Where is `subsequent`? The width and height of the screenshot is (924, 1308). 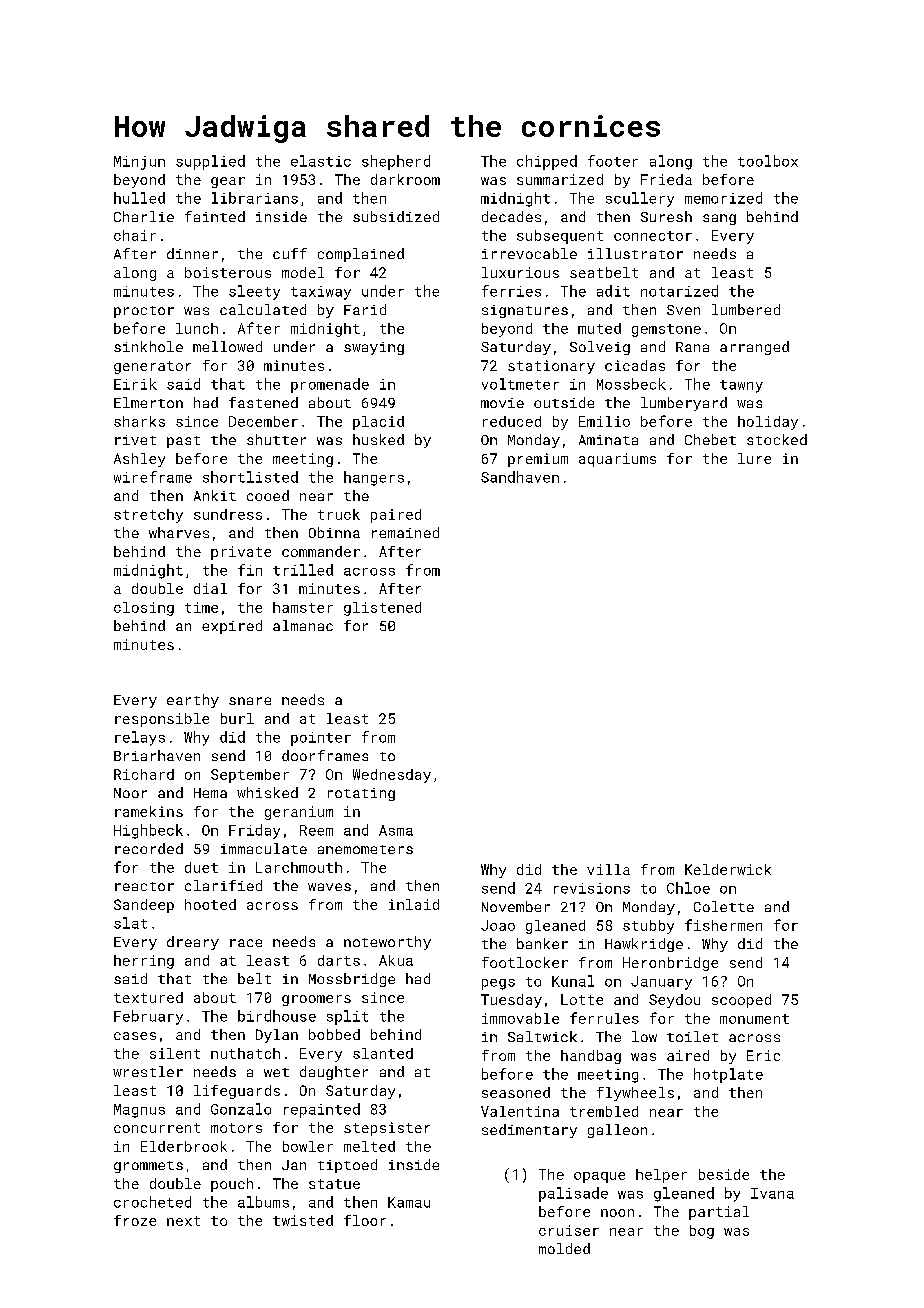 subsequent is located at coordinates (560, 237).
